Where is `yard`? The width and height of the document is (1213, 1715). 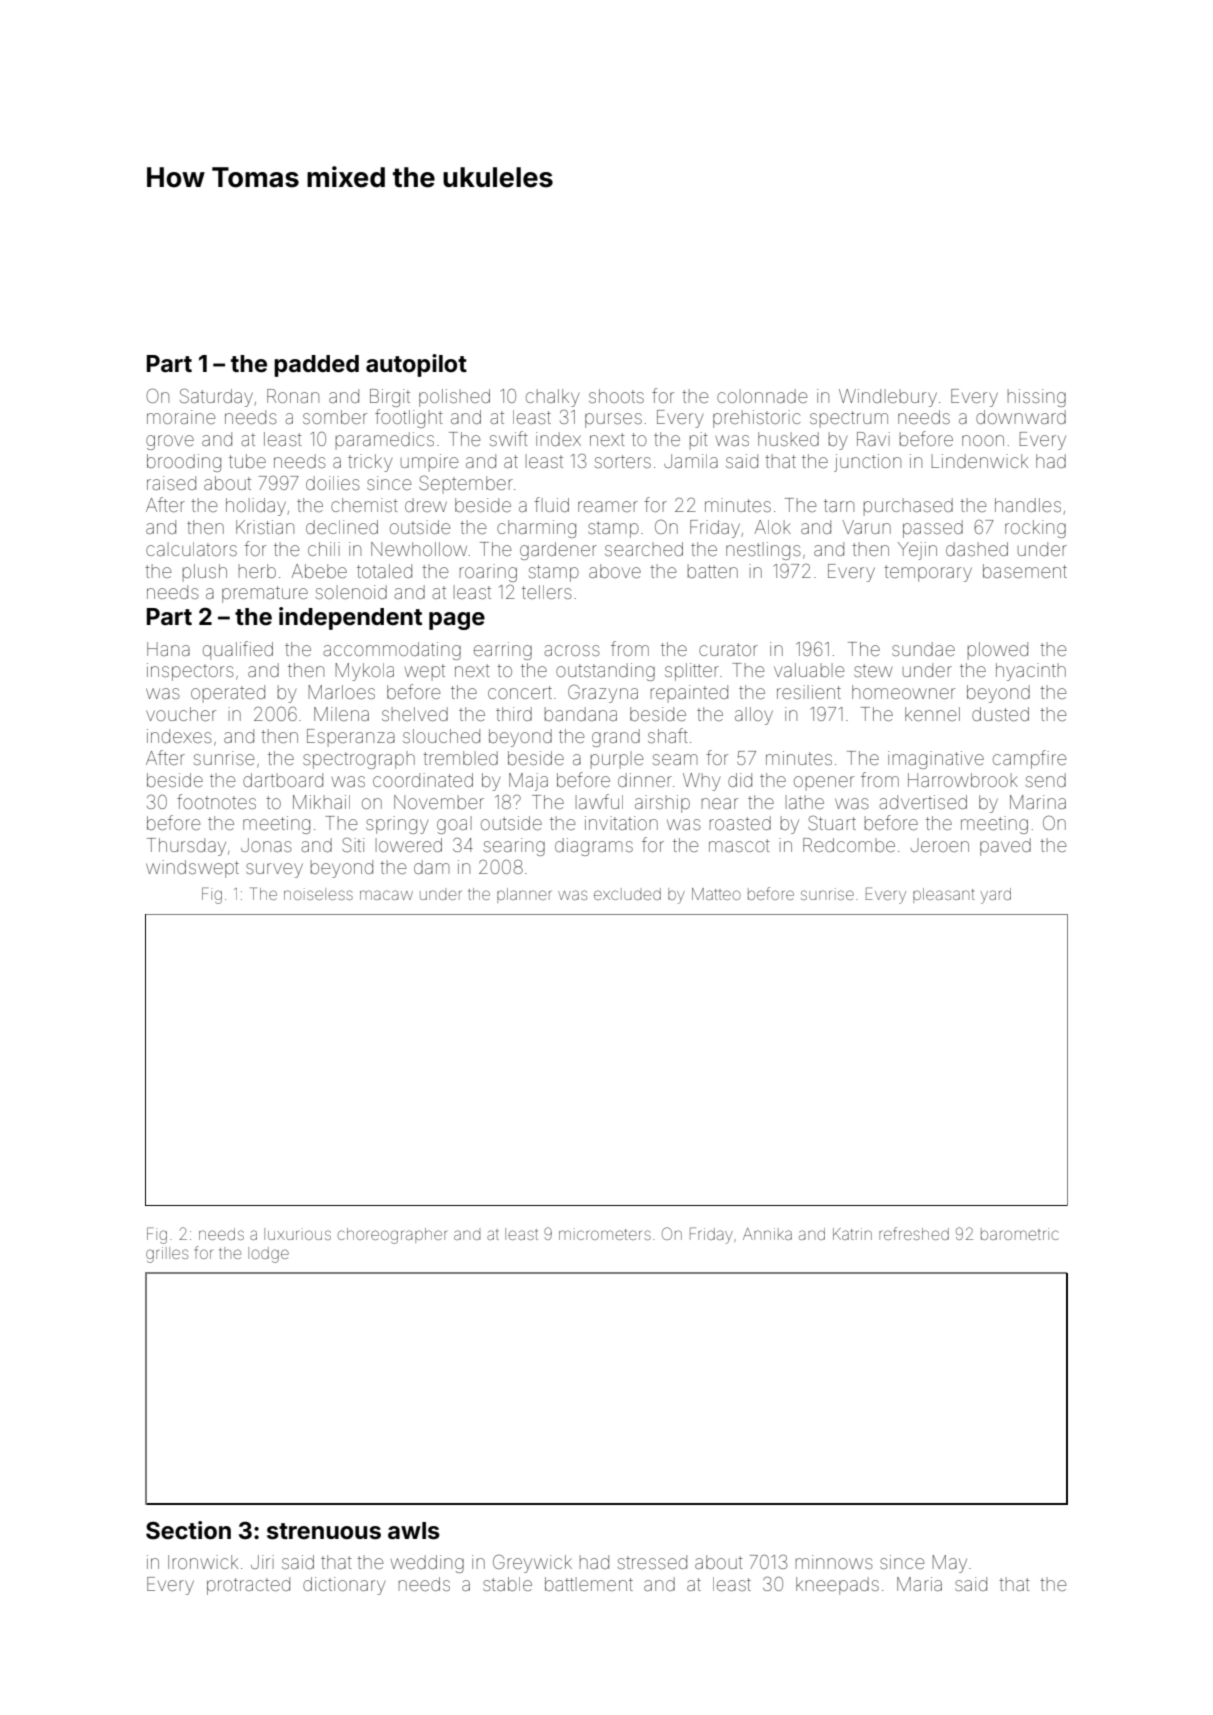
yard is located at coordinates (996, 896).
